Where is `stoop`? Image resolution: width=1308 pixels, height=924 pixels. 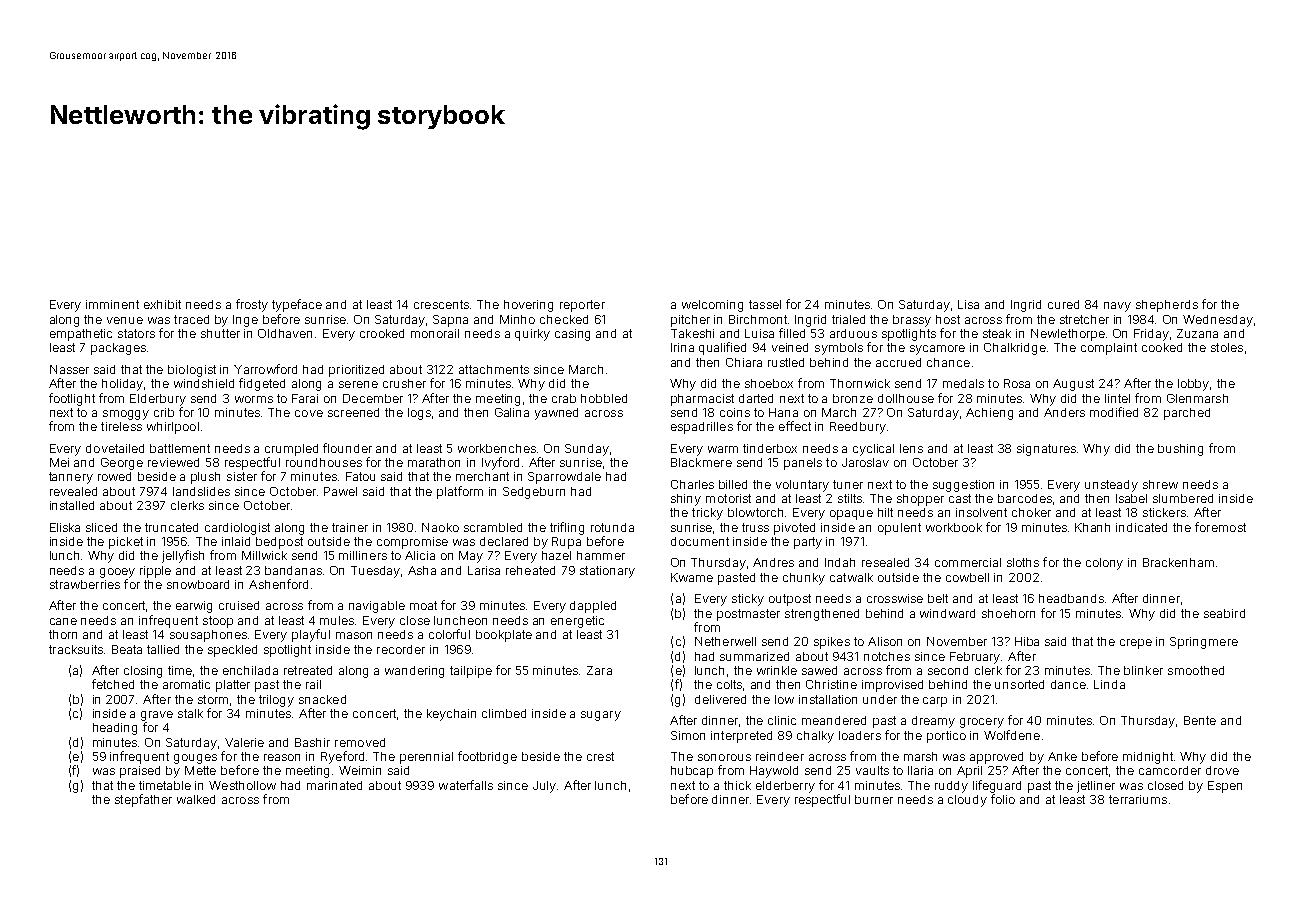 stoop is located at coordinates (218, 622).
